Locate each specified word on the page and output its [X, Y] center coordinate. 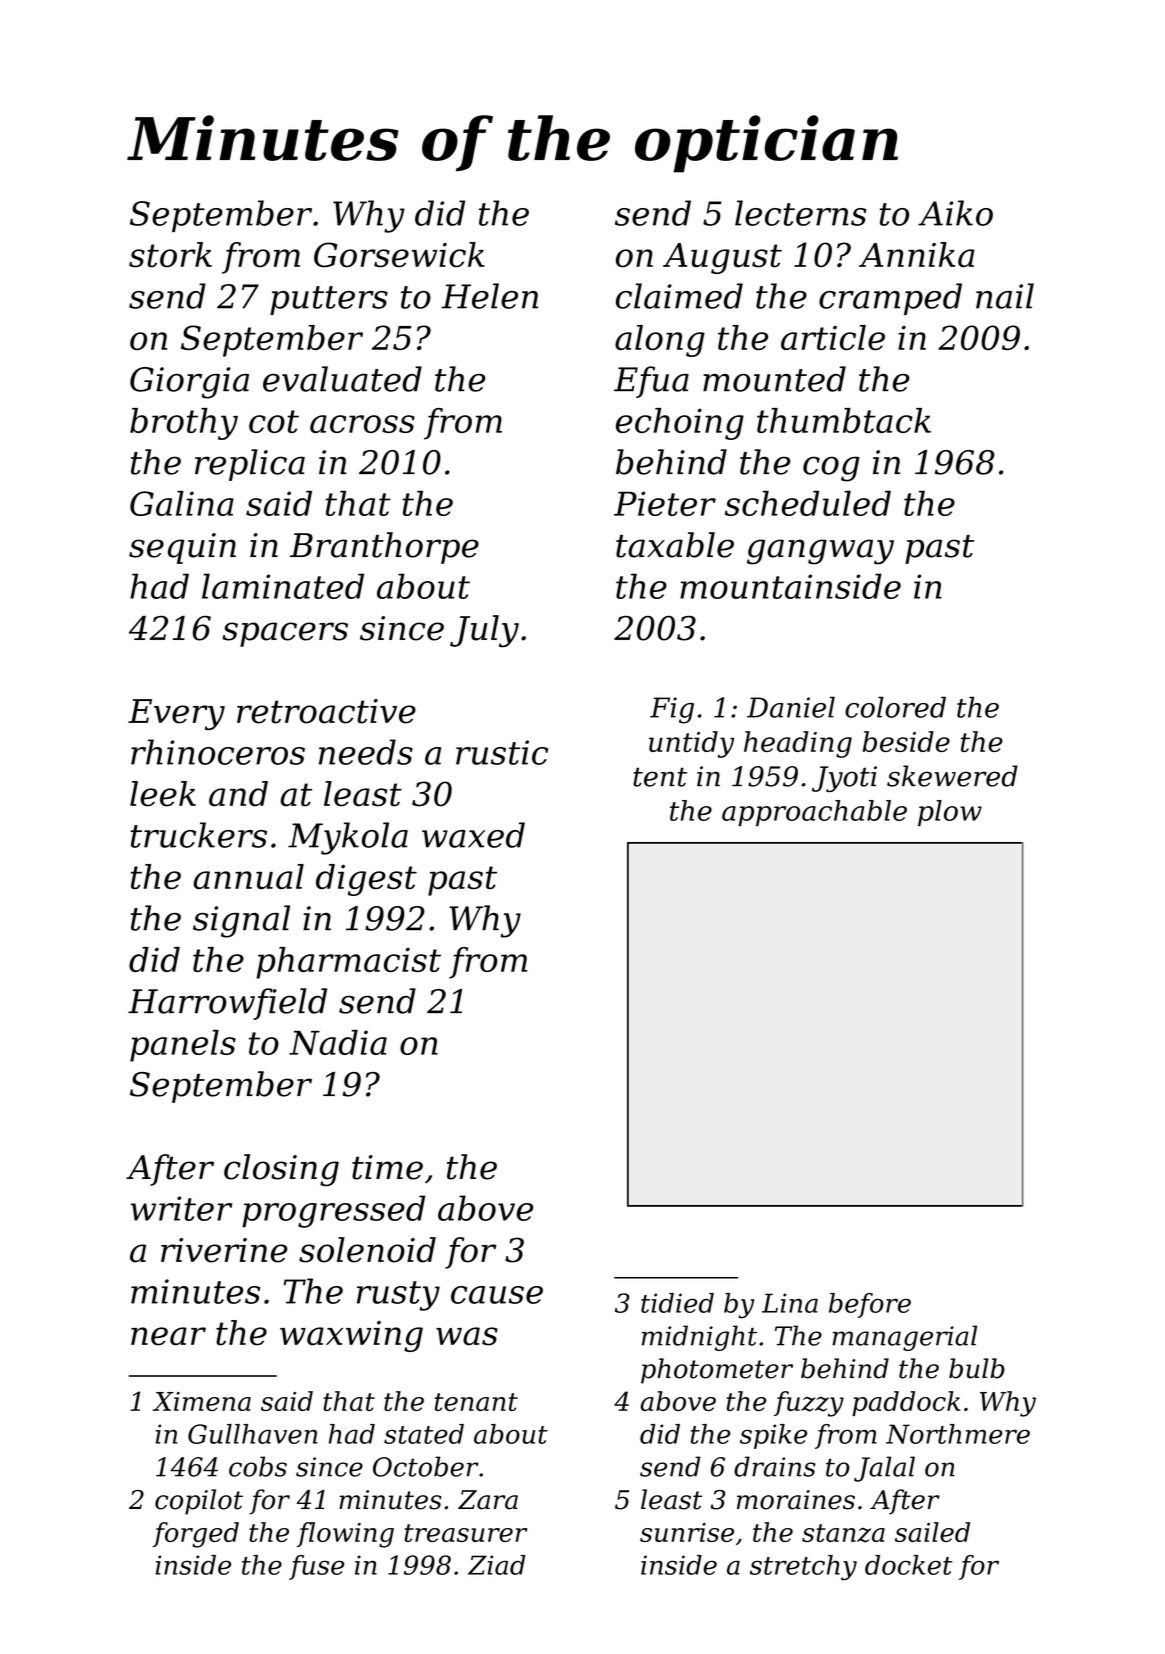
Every [176, 714]
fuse [316, 1567]
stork [170, 255]
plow [950, 813]
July [484, 631]
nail [1005, 296]
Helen [489, 296]
